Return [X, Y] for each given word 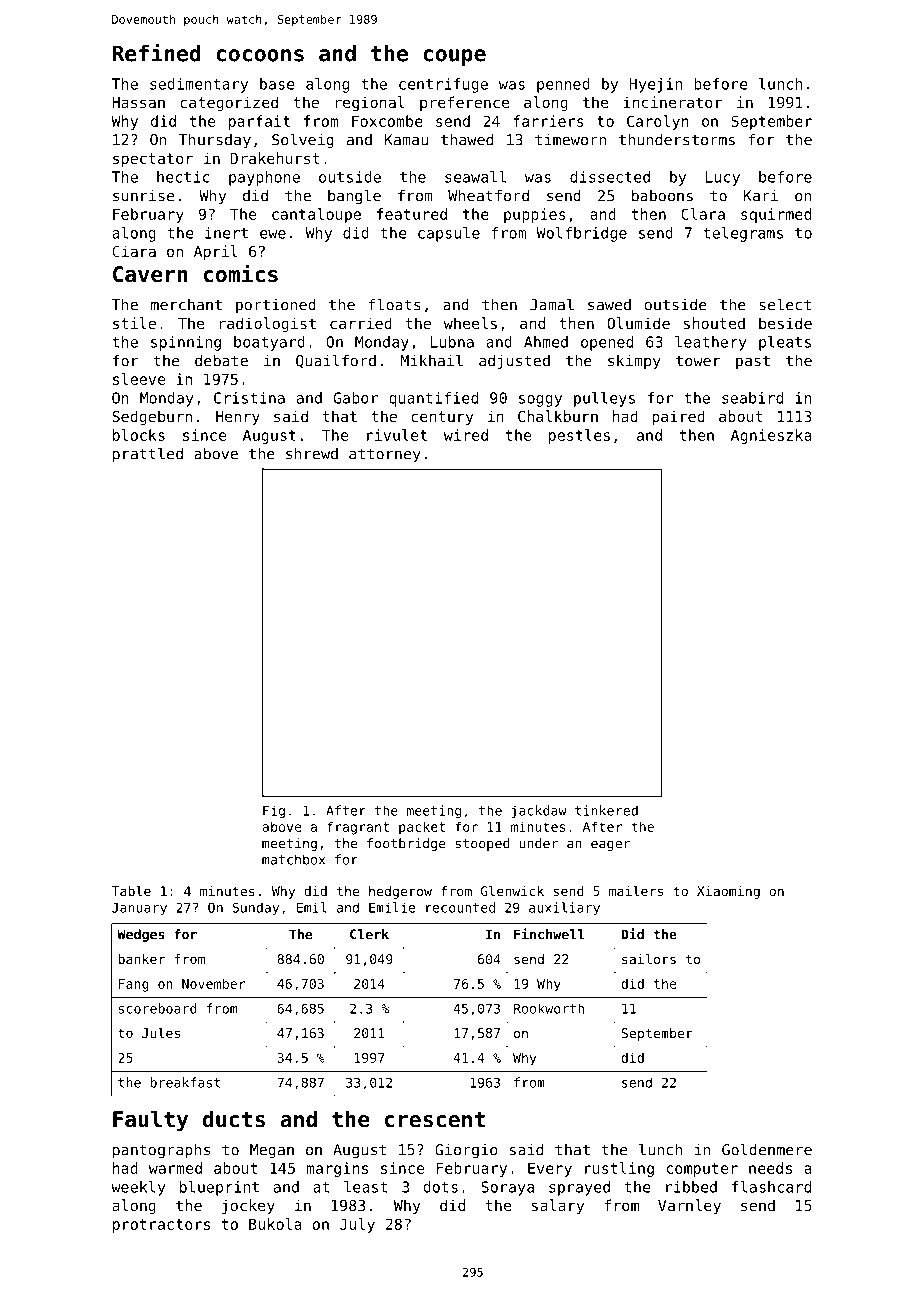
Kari [761, 196]
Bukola [275, 1224]
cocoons [260, 55]
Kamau [406, 140]
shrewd [312, 453]
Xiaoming [728, 892]
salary [558, 1206]
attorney [385, 455]
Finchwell [549, 934]
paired [678, 417]
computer [702, 1170]
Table [131, 891]
